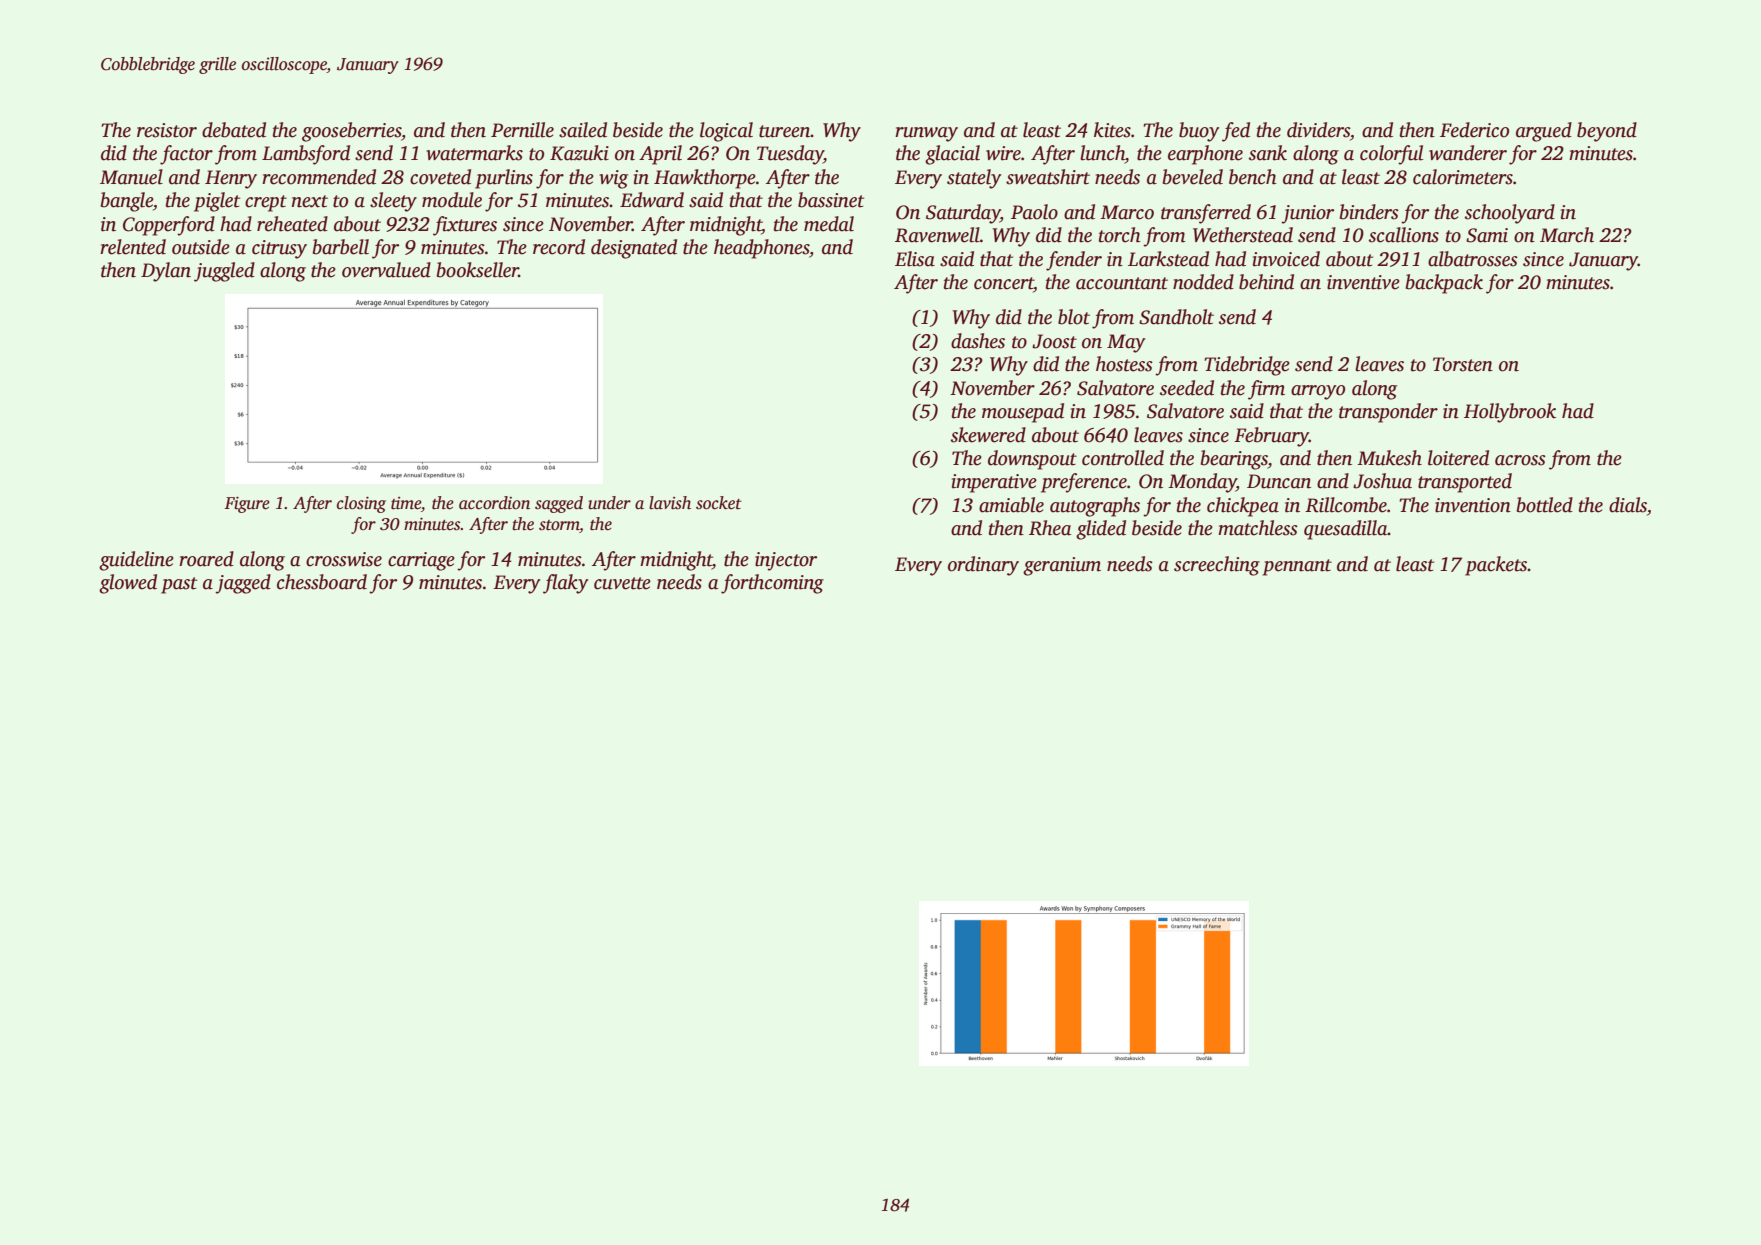 Image resolution: width=1761 pixels, height=1245 pixels. I want to click on pennant, so click(1297, 567).
